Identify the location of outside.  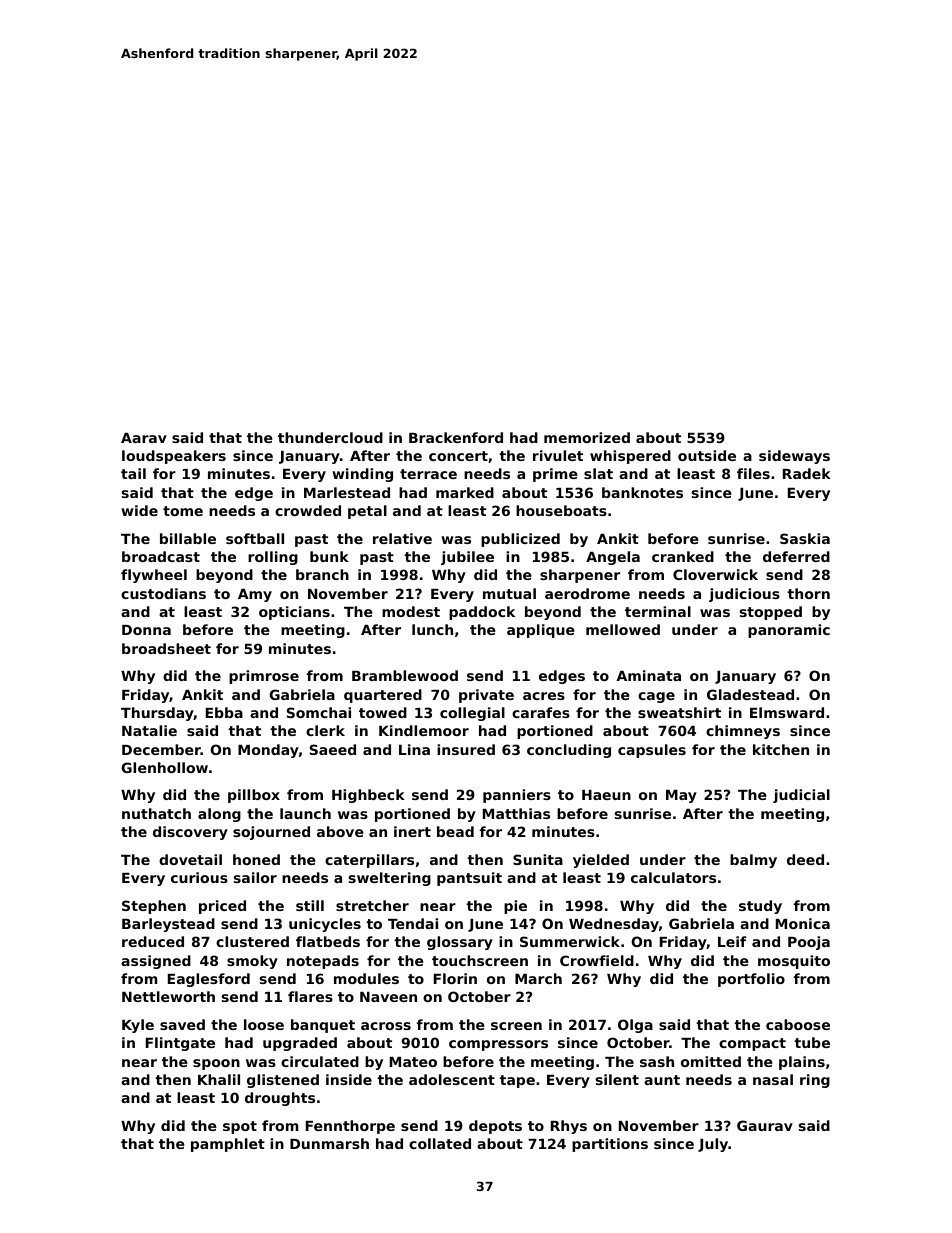
(707, 455).
